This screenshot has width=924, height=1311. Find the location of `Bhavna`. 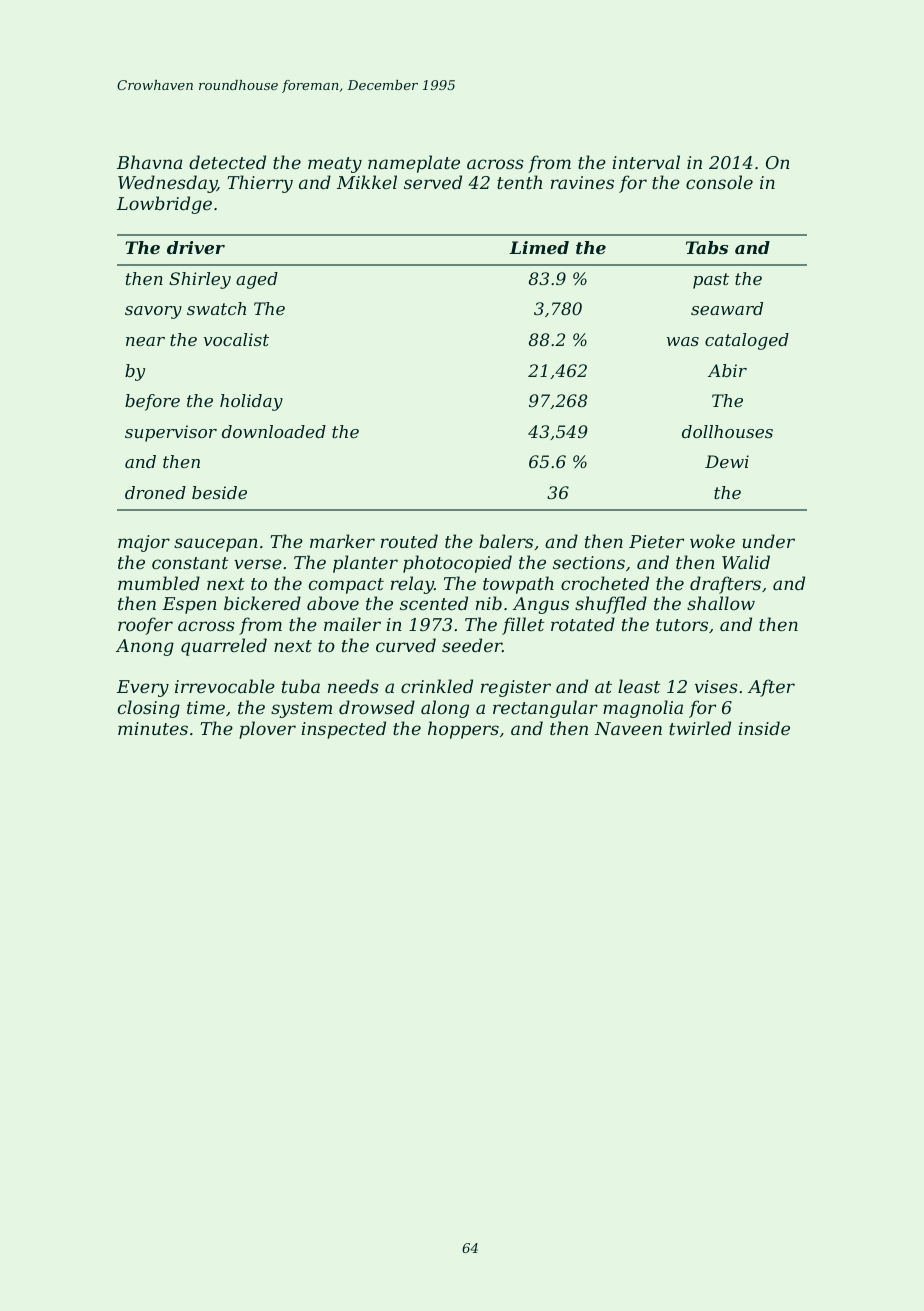

Bhavna is located at coordinates (149, 162).
